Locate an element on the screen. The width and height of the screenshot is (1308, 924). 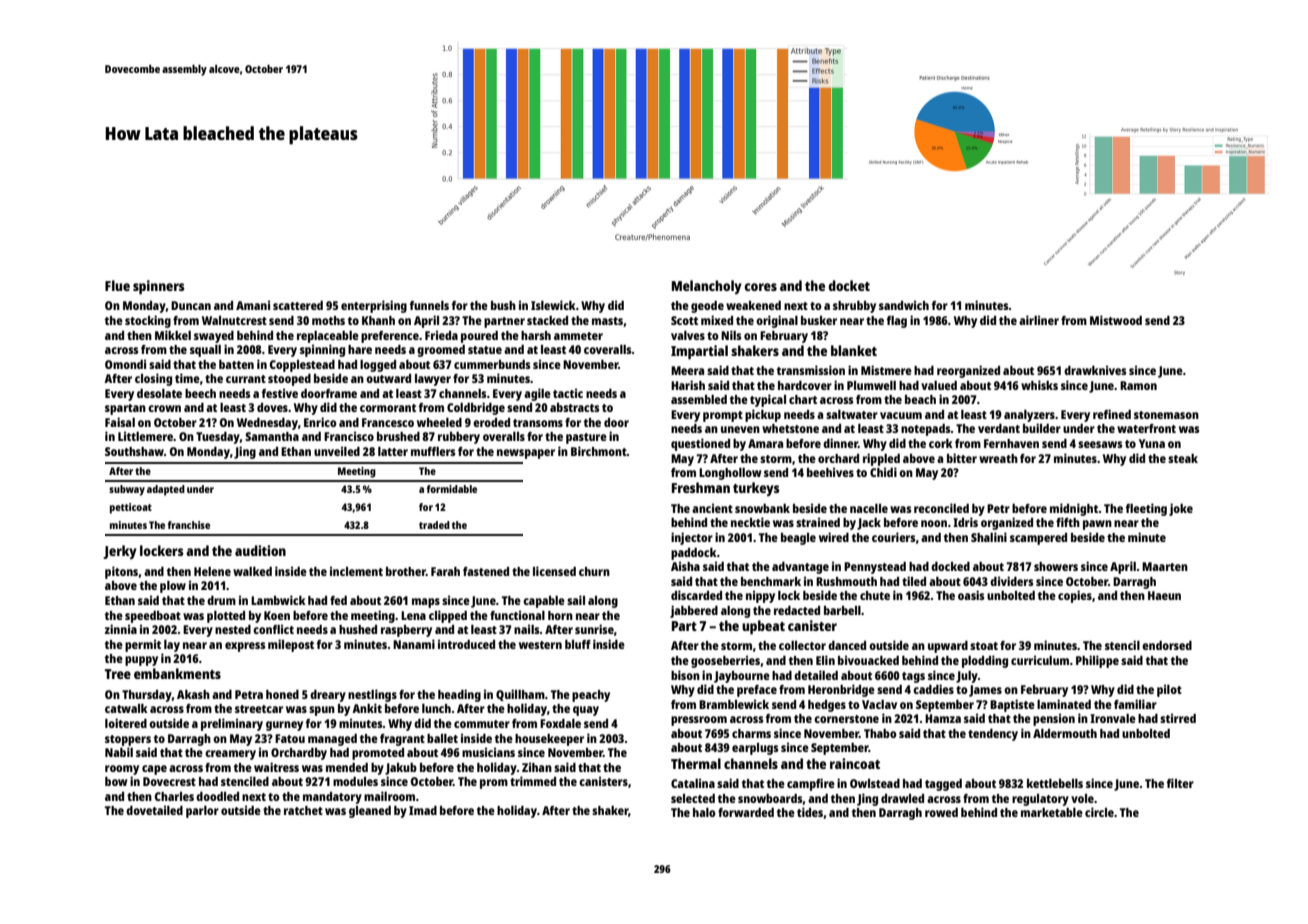
stoat is located at coordinates (984, 646).
